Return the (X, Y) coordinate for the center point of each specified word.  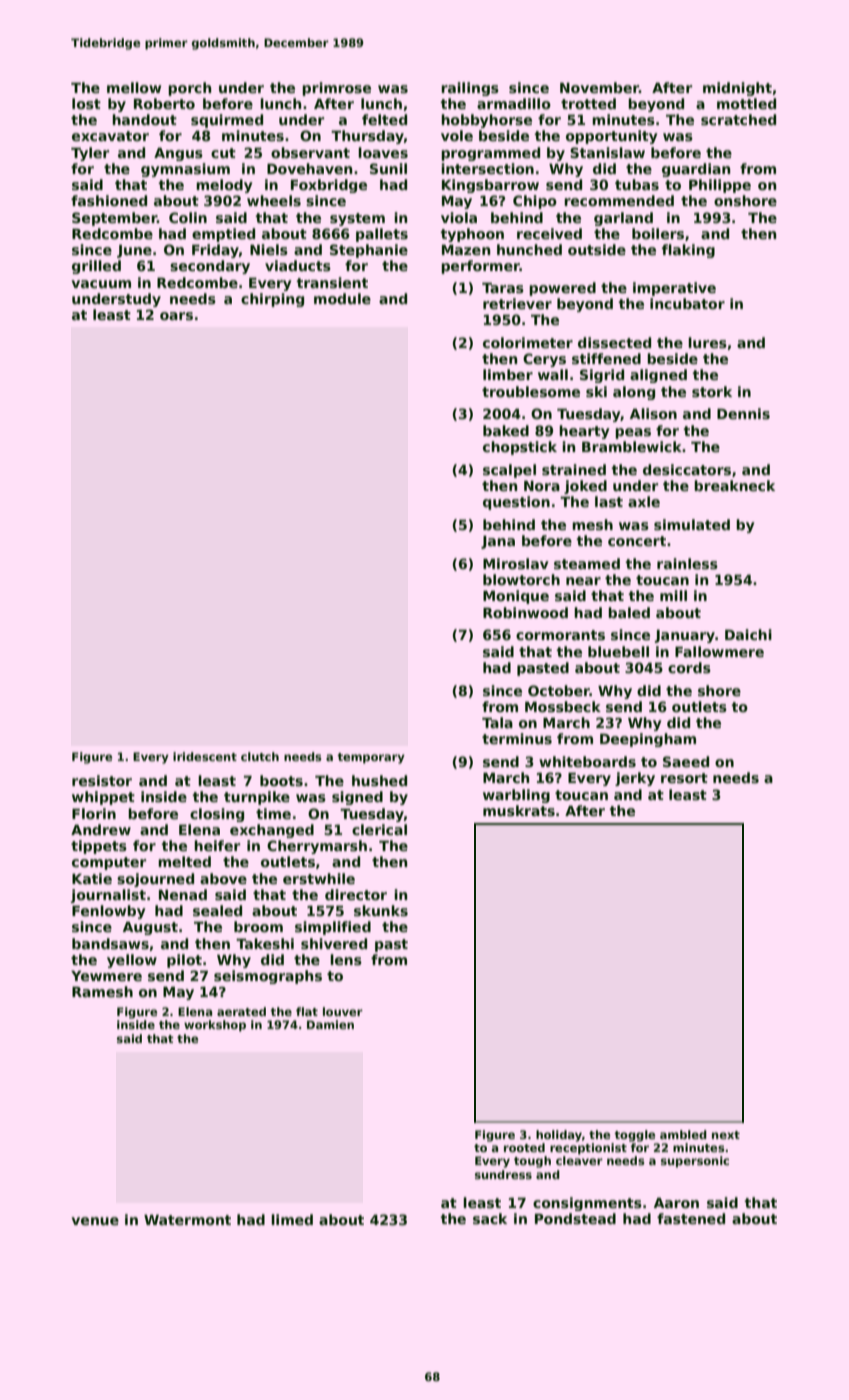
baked (506, 430)
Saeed (686, 761)
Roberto (164, 103)
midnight (737, 89)
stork (712, 391)
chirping (272, 300)
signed (357, 798)
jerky (635, 779)
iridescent (205, 756)
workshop (215, 1026)
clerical (379, 829)
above (223, 878)
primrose (336, 89)
